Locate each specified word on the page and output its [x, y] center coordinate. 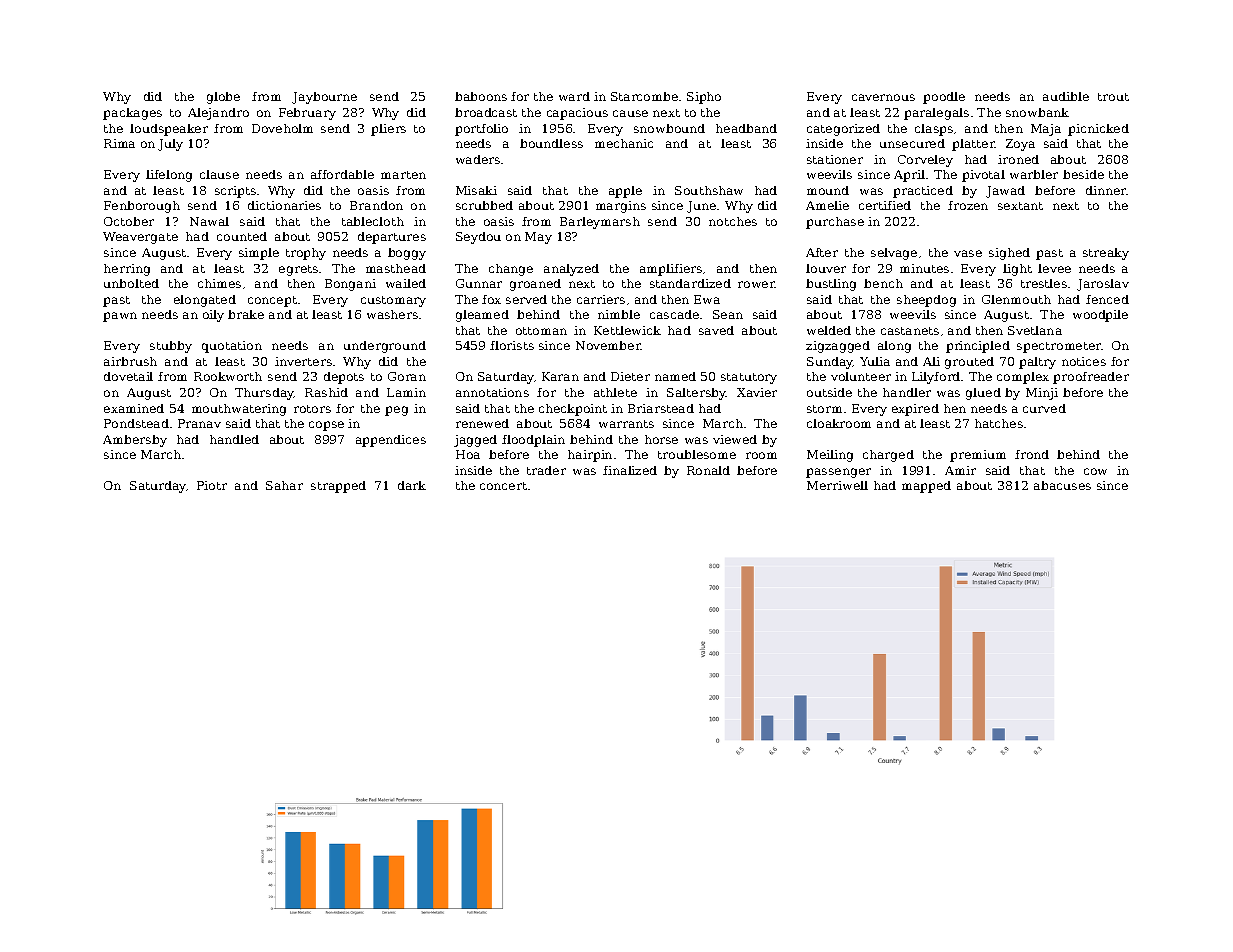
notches [733, 221]
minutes [924, 268]
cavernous [883, 97]
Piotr [212, 485]
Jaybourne [324, 98]
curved [1044, 408]
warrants [626, 424]
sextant [1020, 206]
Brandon [376, 205]
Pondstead [136, 423]
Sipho [704, 98]
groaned [535, 285]
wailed [406, 283]
